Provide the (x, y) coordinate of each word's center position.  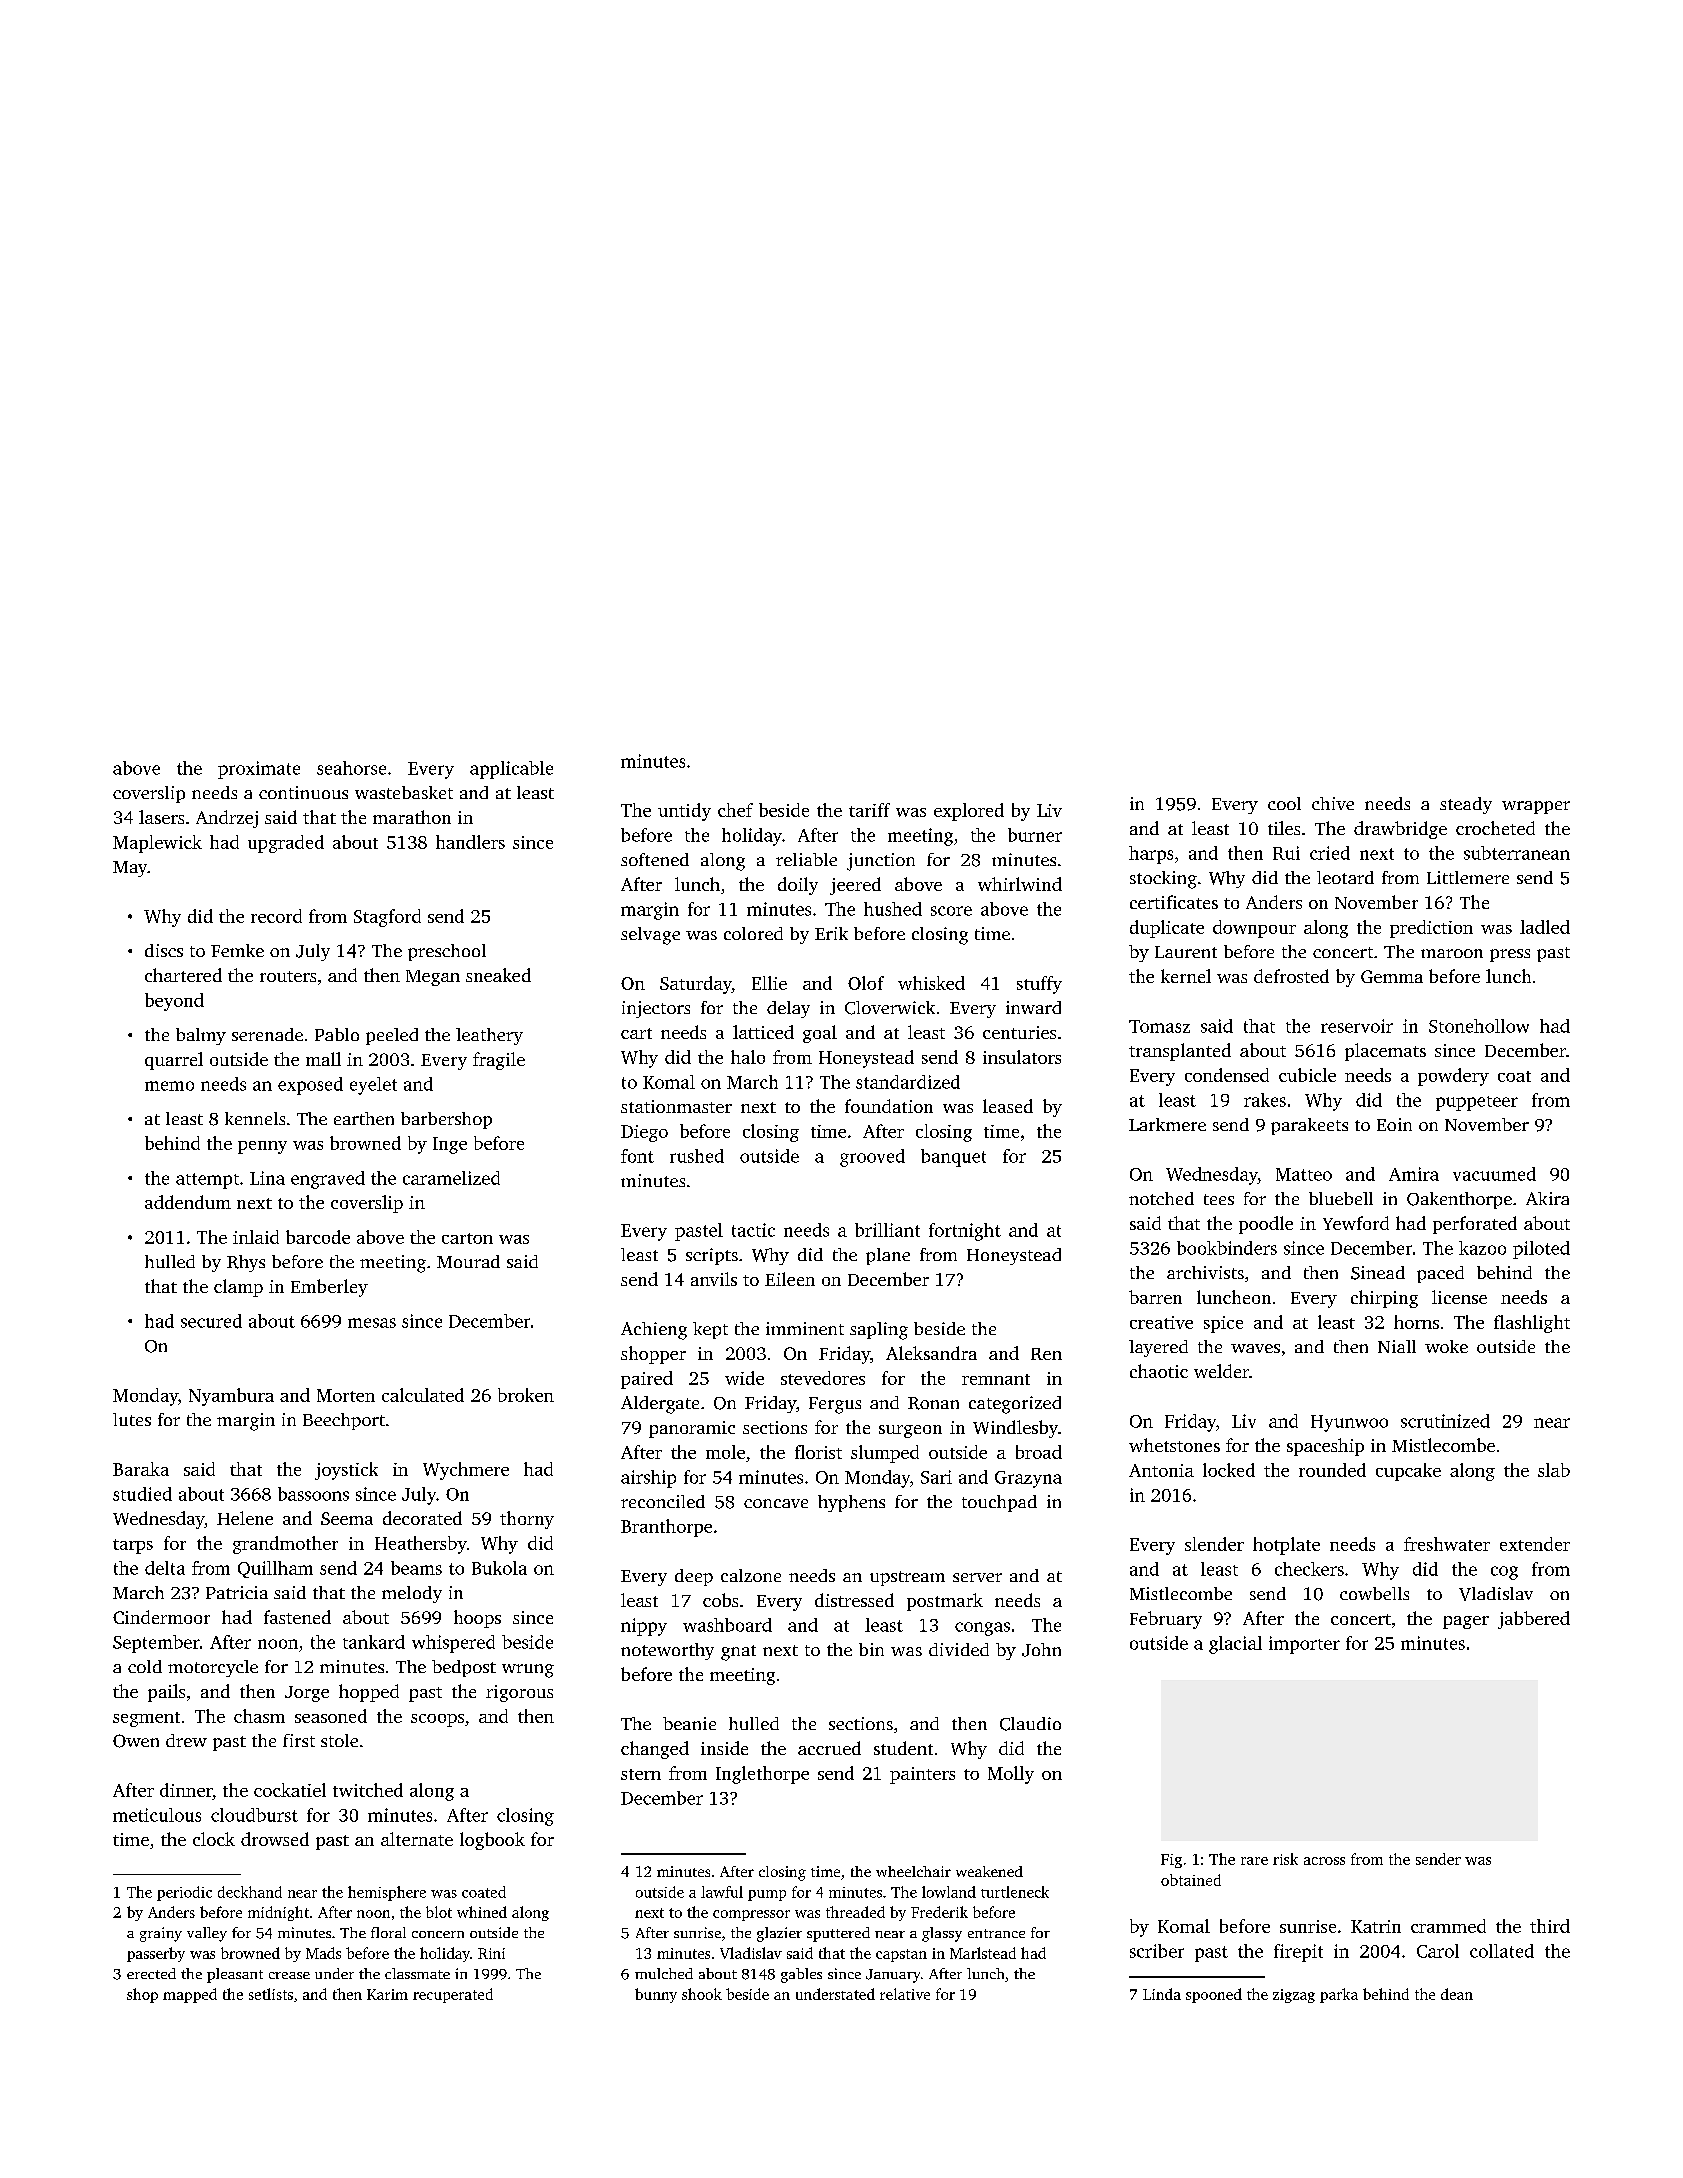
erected (151, 1973)
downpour (1254, 929)
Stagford (387, 918)
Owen (136, 1741)
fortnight (965, 1232)
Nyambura (231, 1397)
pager (1466, 1622)
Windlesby (1015, 1429)
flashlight (1532, 1324)
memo (169, 1086)
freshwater (1447, 1544)
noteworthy (667, 1651)
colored (753, 933)
